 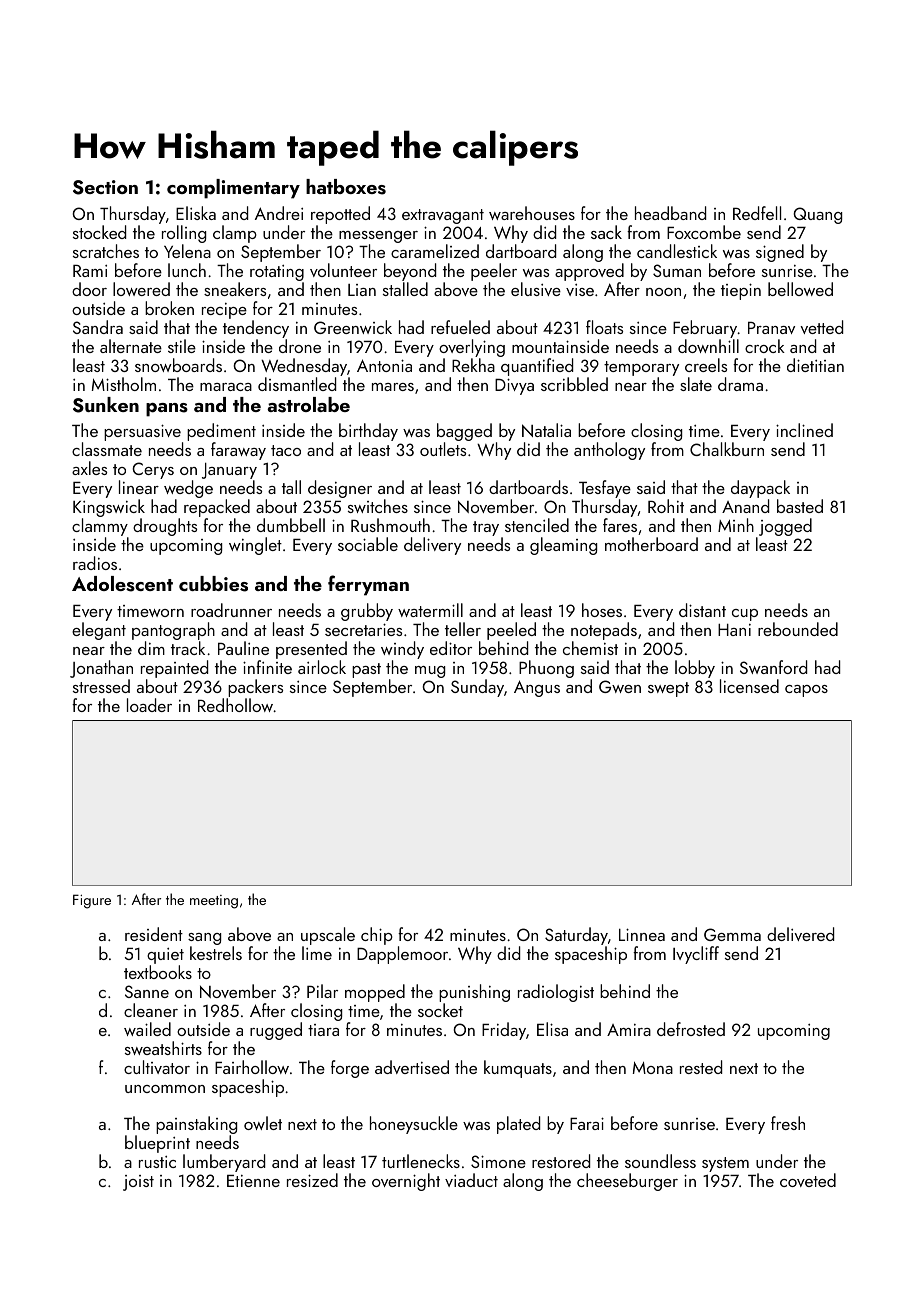 I want to click on hatboxes, so click(x=346, y=187).
